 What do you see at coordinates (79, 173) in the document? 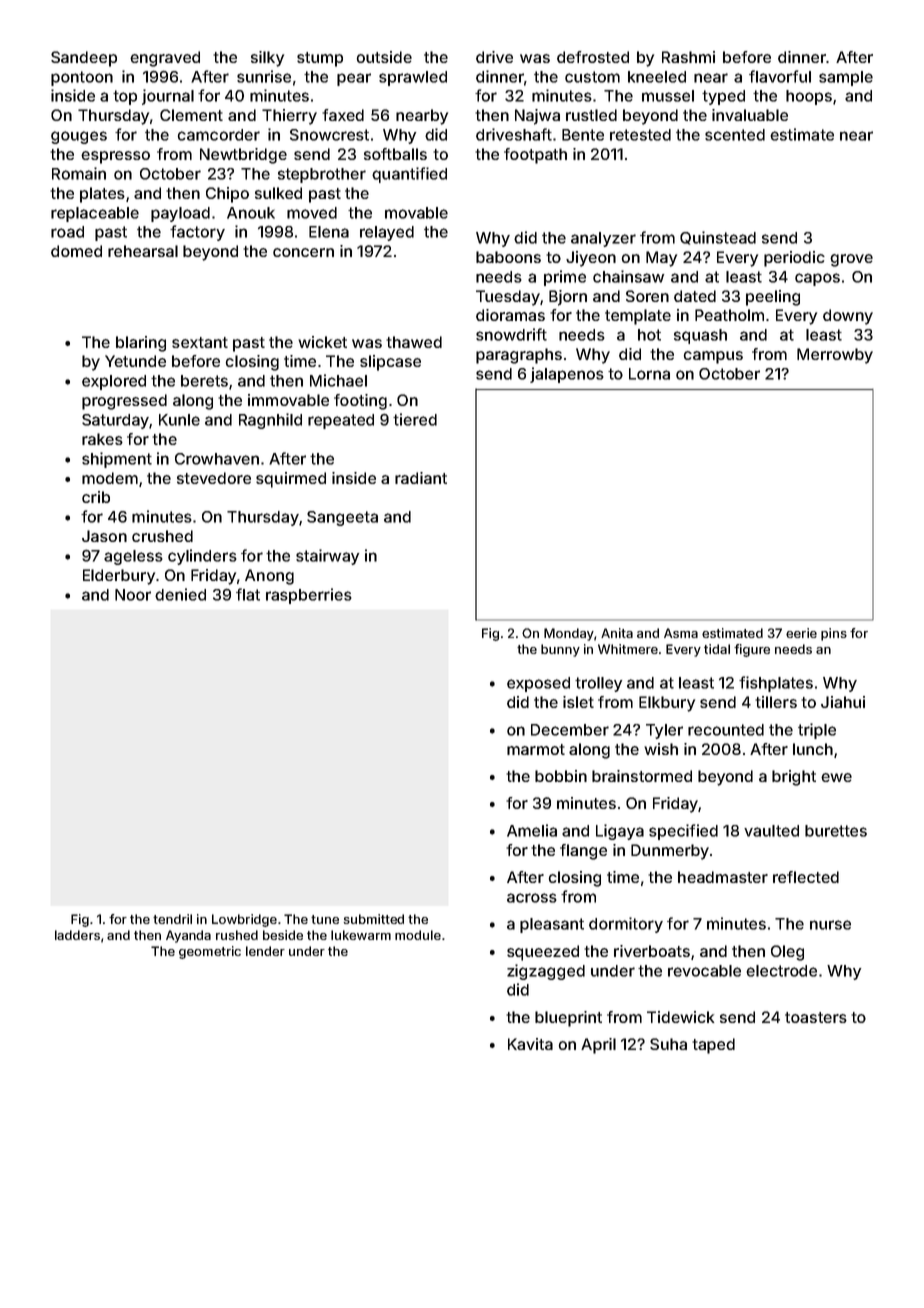
I see `Romain` at bounding box center [79, 173].
